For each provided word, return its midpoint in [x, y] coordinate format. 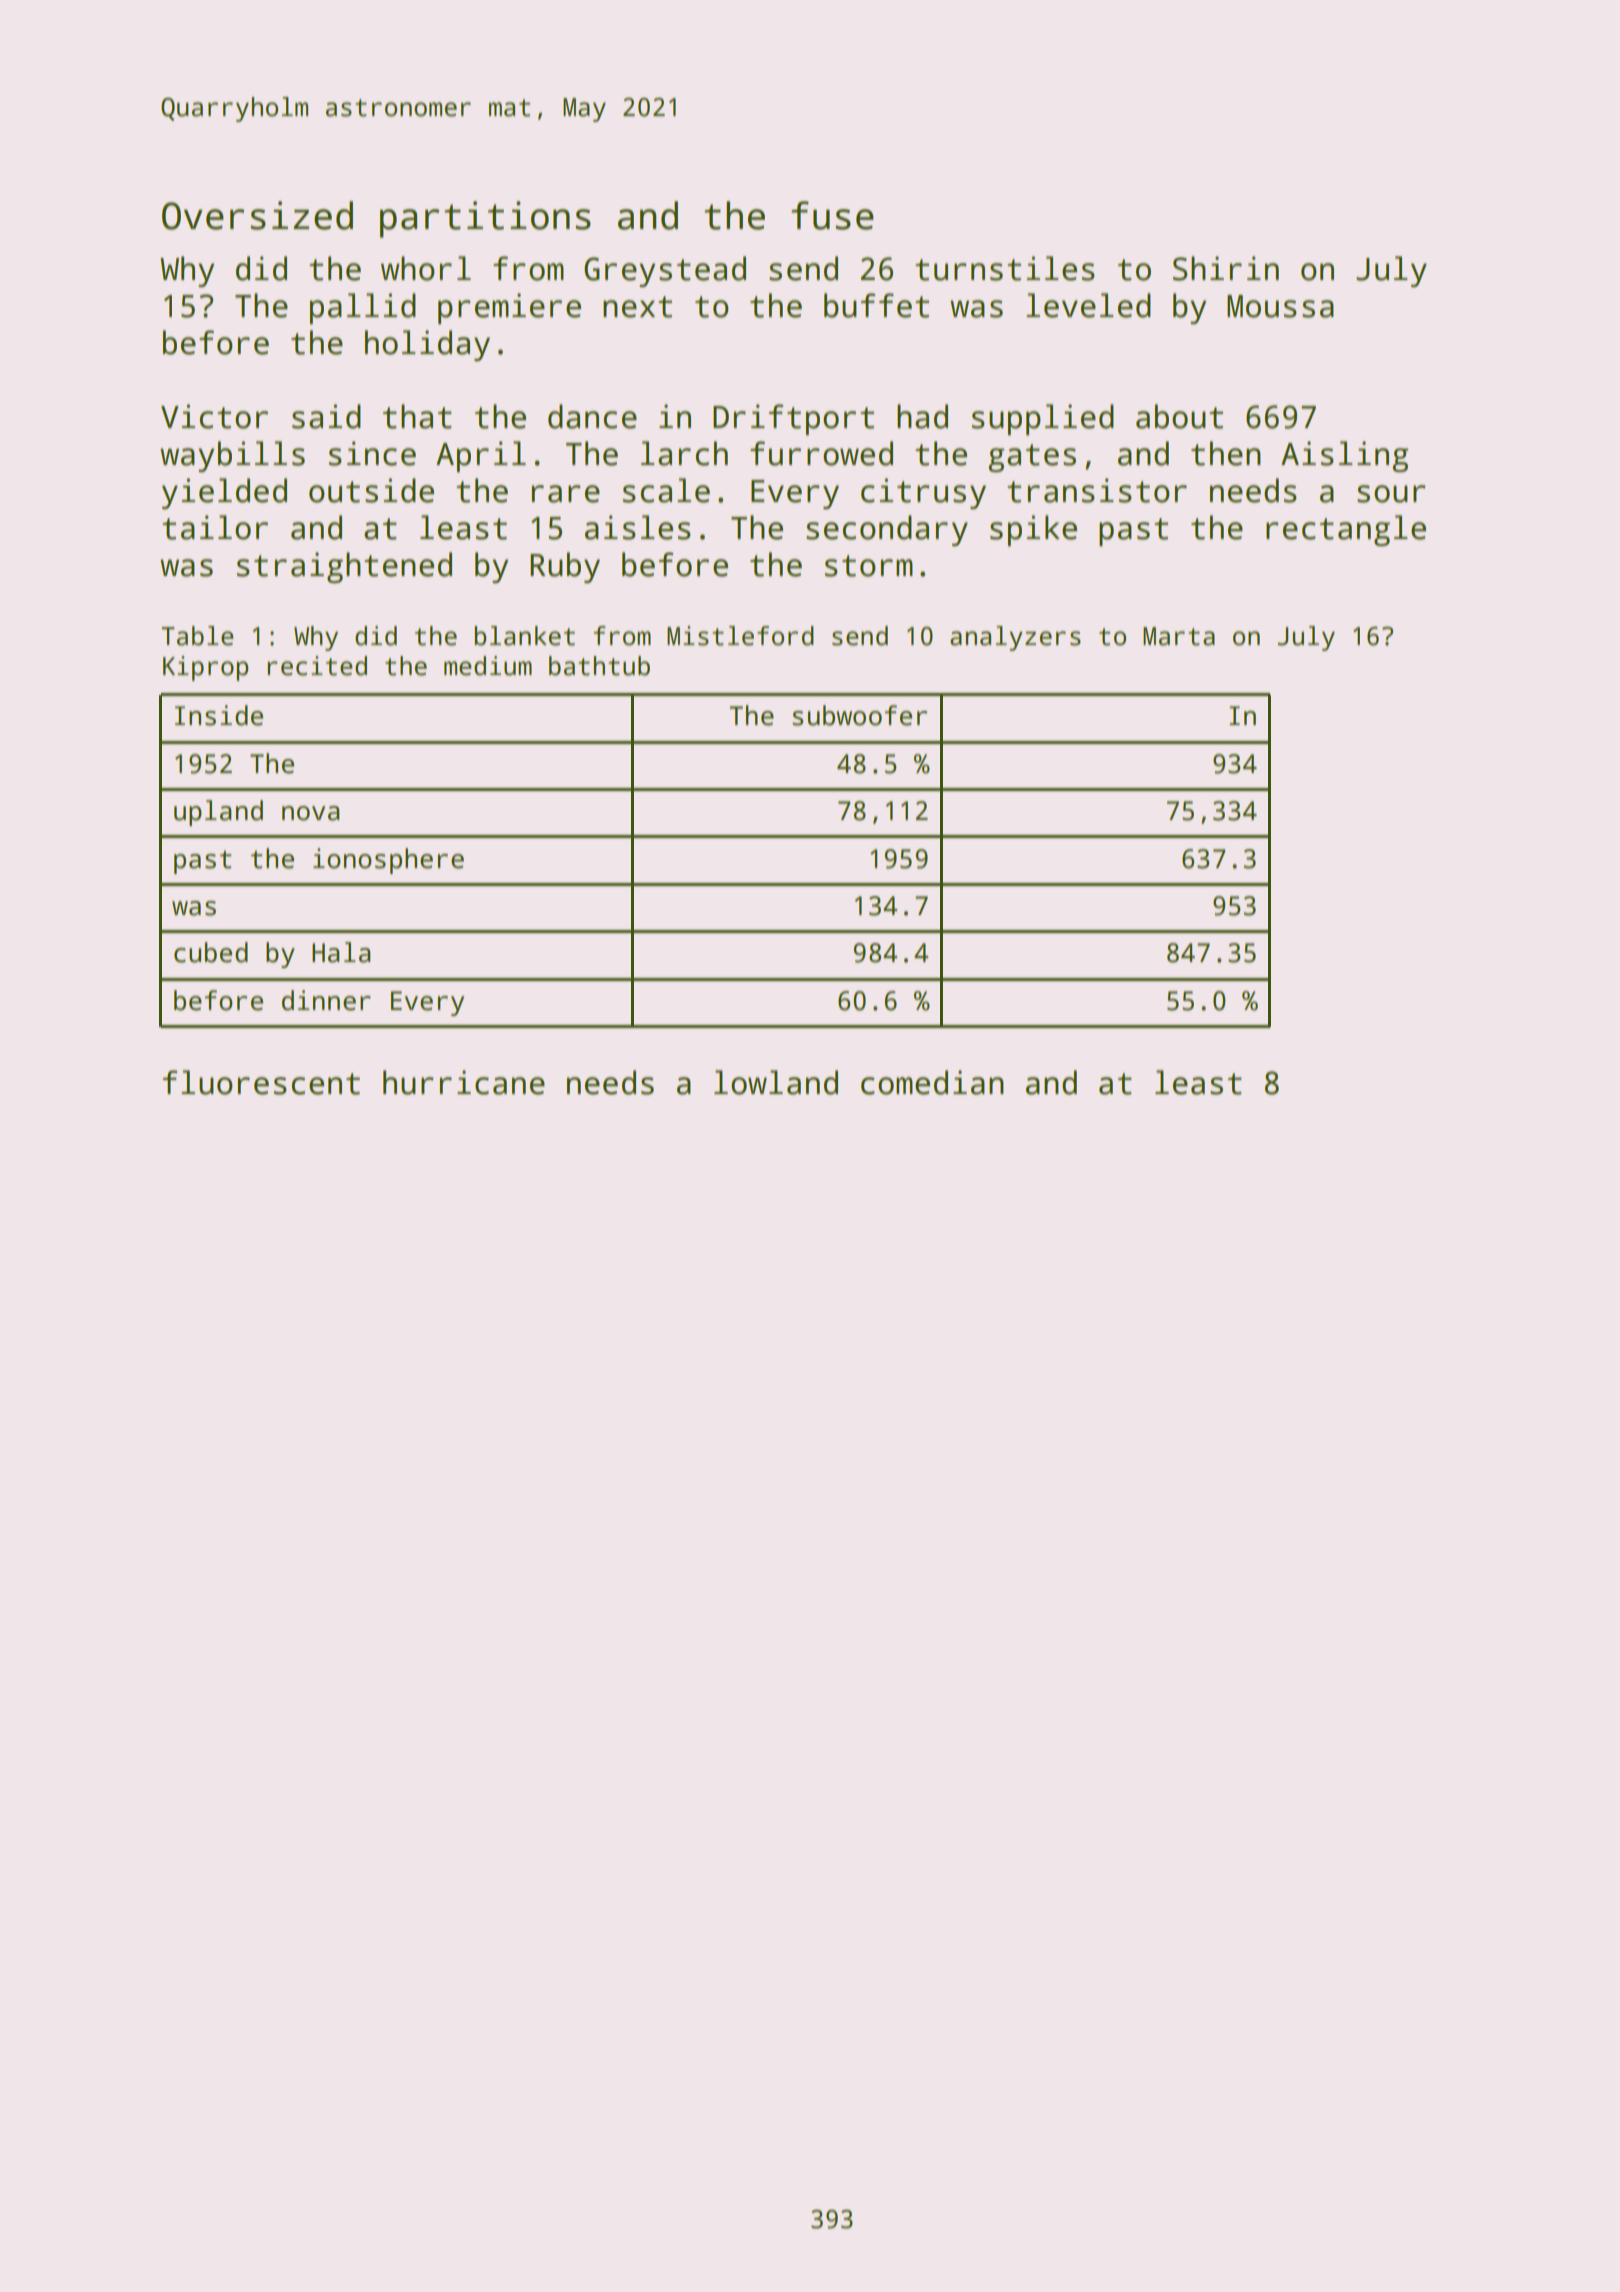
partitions [485, 219]
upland [218, 813]
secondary [887, 530]
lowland [776, 1082]
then [1226, 453]
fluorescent [261, 1082]
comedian [932, 1082]
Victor [214, 416]
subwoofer [859, 715]
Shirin [1226, 268]
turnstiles [1005, 268]
